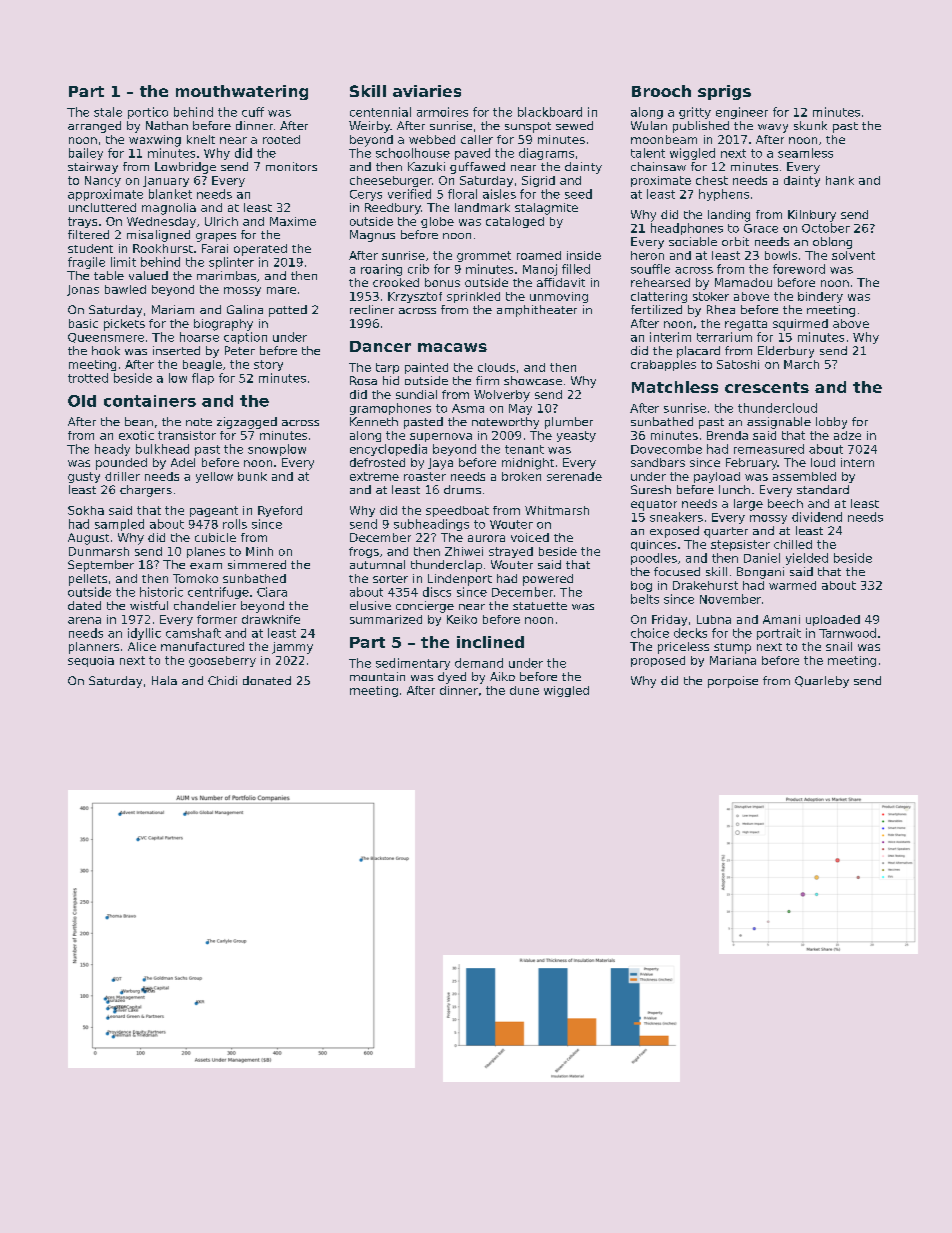  Describe the element at coordinates (242, 92) in the page. I see `mouthwatering` at that location.
